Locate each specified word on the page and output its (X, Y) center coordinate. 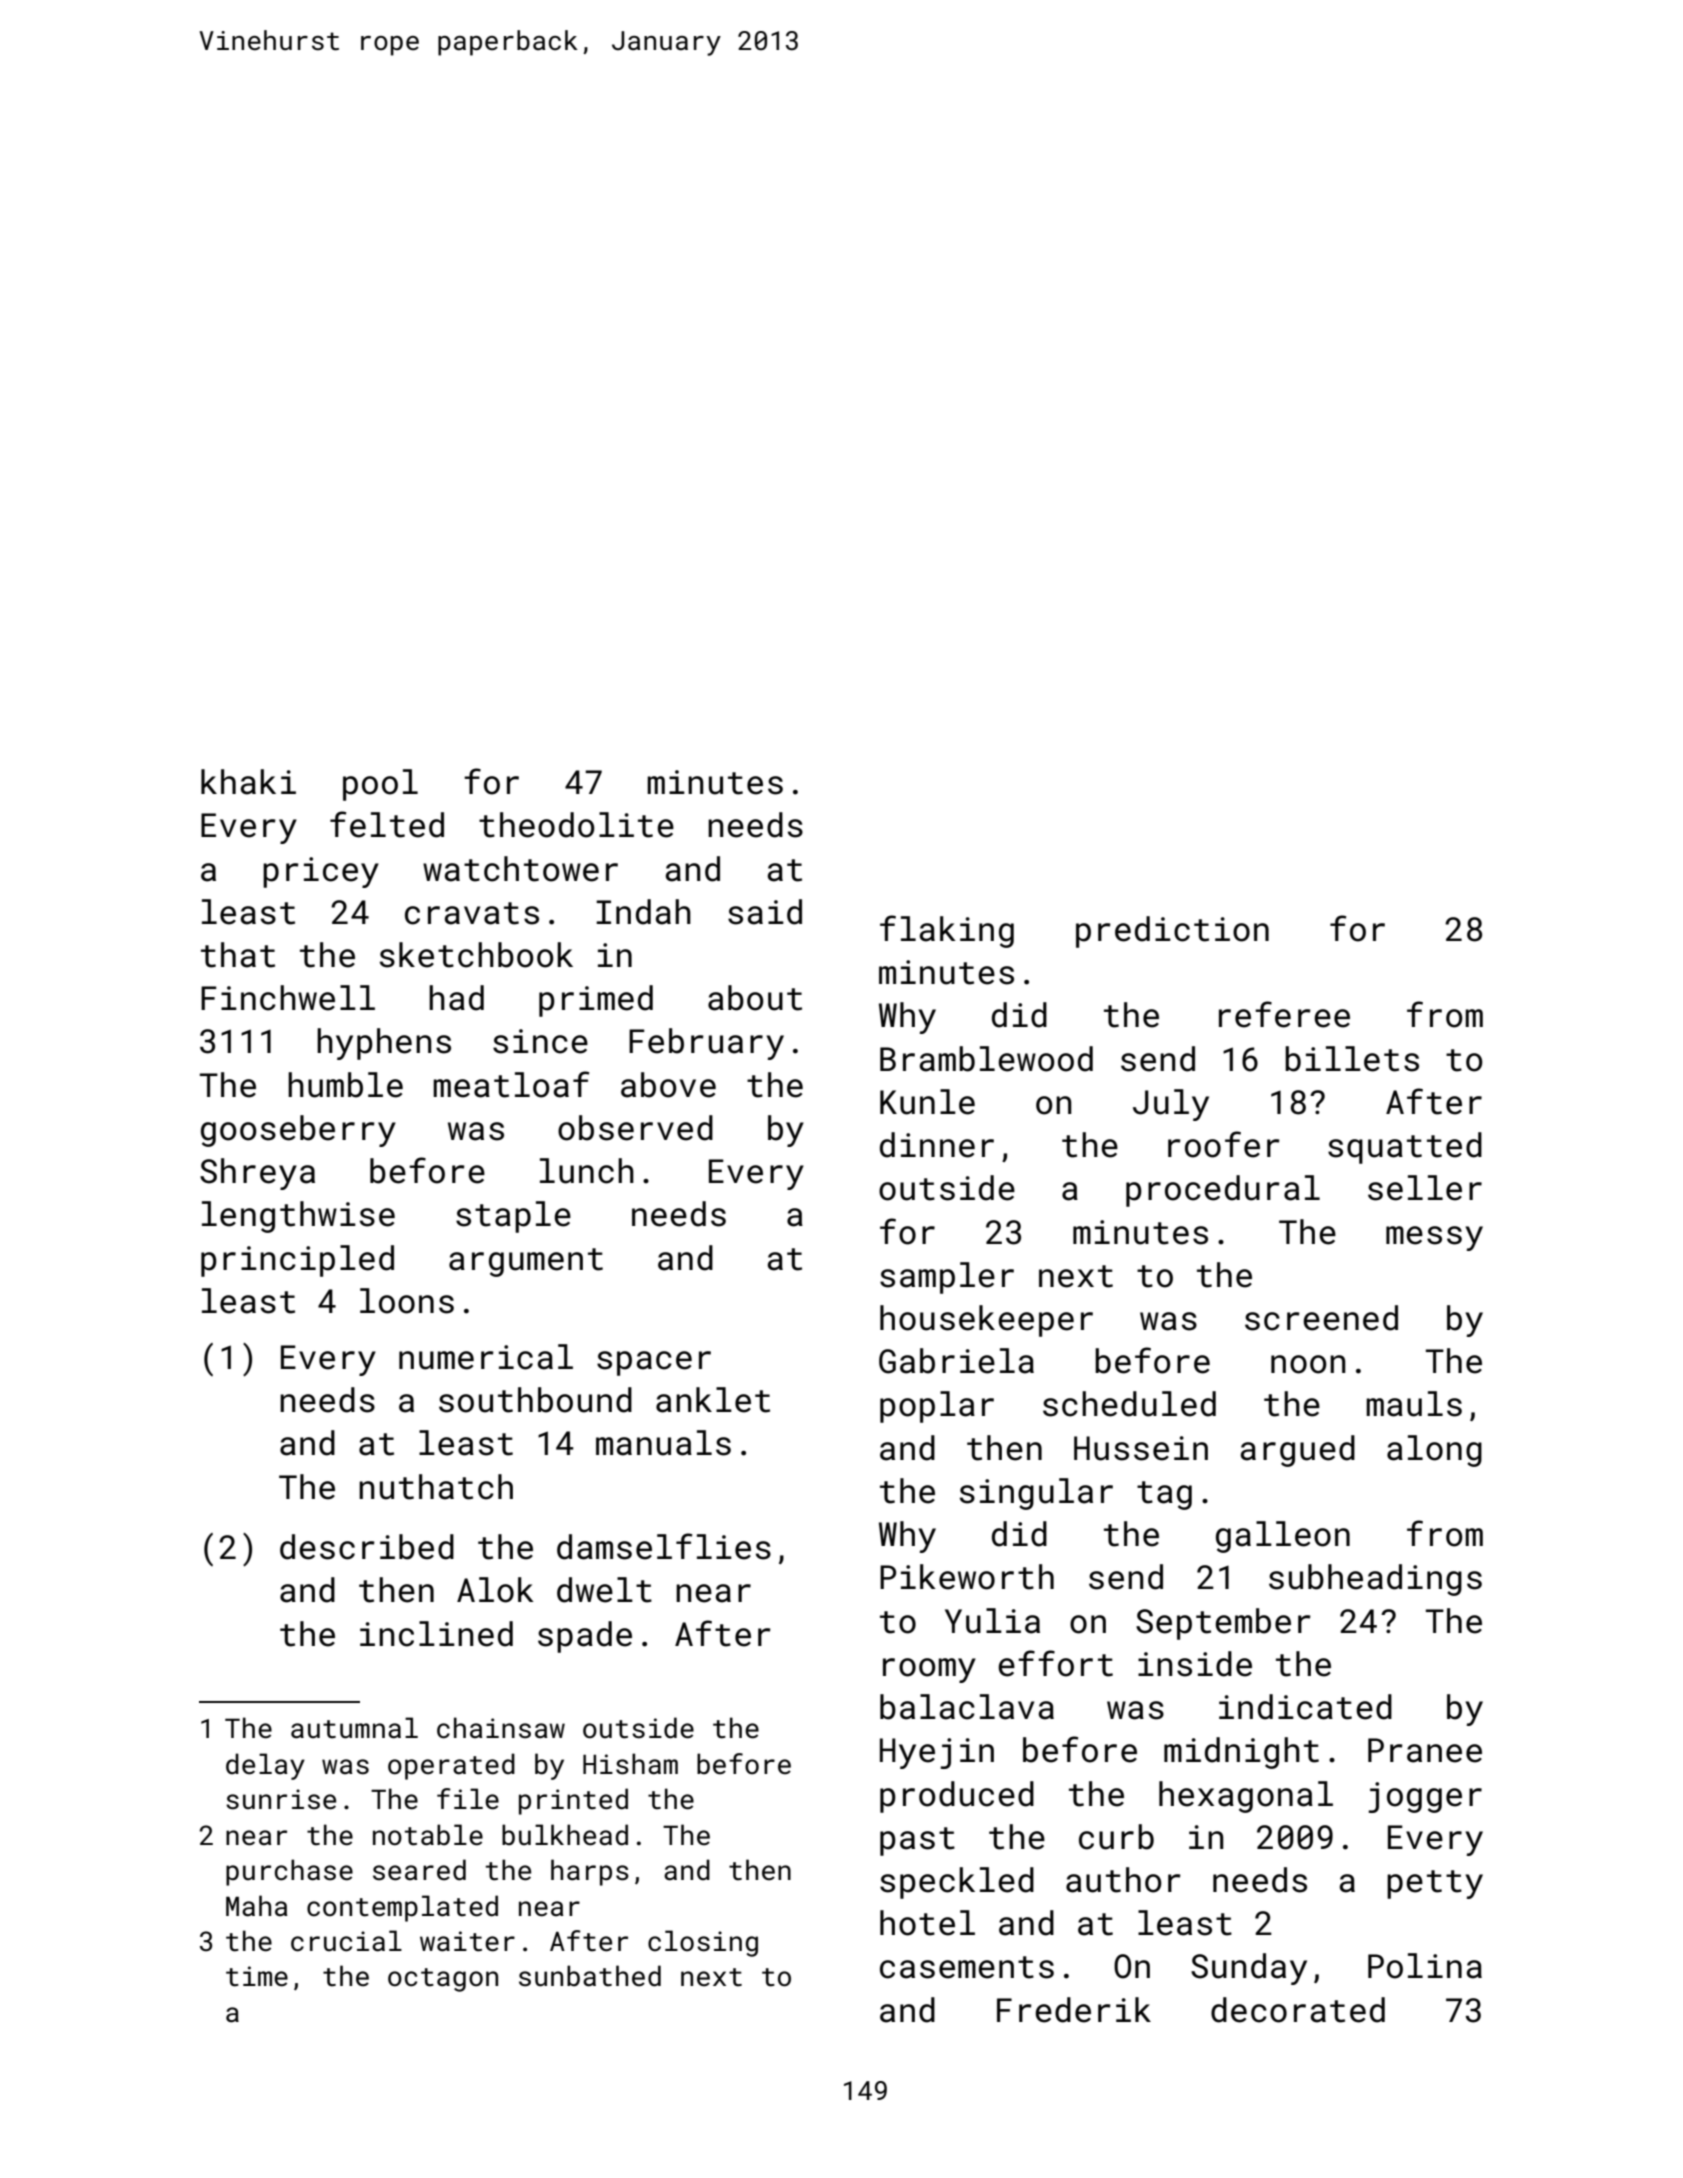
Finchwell (288, 998)
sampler (947, 1278)
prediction (1172, 932)
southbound (535, 1400)
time (257, 1976)
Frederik (1074, 2010)
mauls (1414, 1404)
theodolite (576, 825)
